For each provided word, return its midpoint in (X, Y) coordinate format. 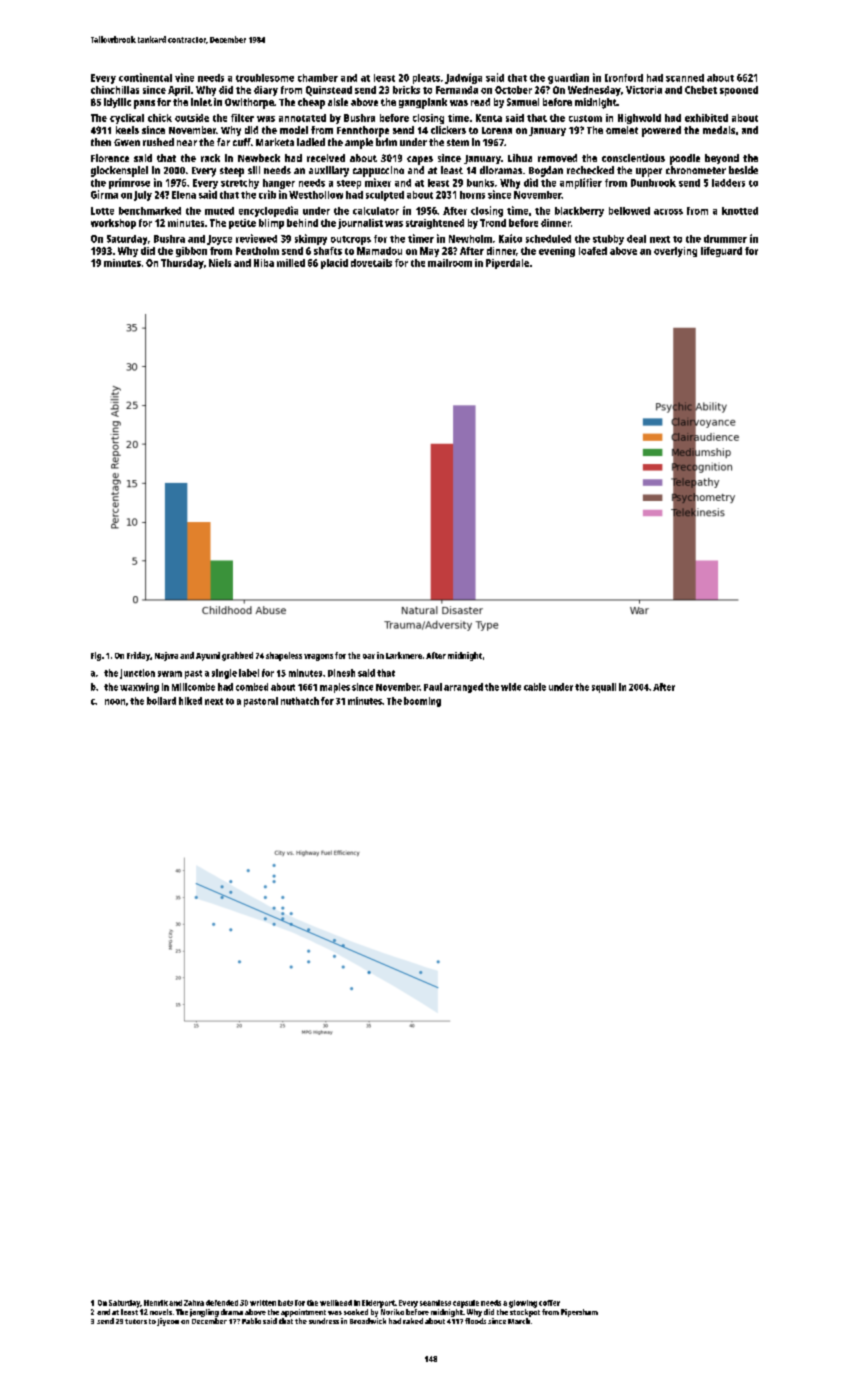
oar (369, 656)
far (223, 142)
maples (335, 688)
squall (604, 688)
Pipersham (579, 1313)
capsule (466, 1304)
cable (535, 687)
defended (222, 1303)
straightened (435, 224)
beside (743, 170)
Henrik (156, 1303)
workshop (113, 224)
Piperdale (507, 264)
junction (137, 674)
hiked (190, 701)
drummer (725, 239)
